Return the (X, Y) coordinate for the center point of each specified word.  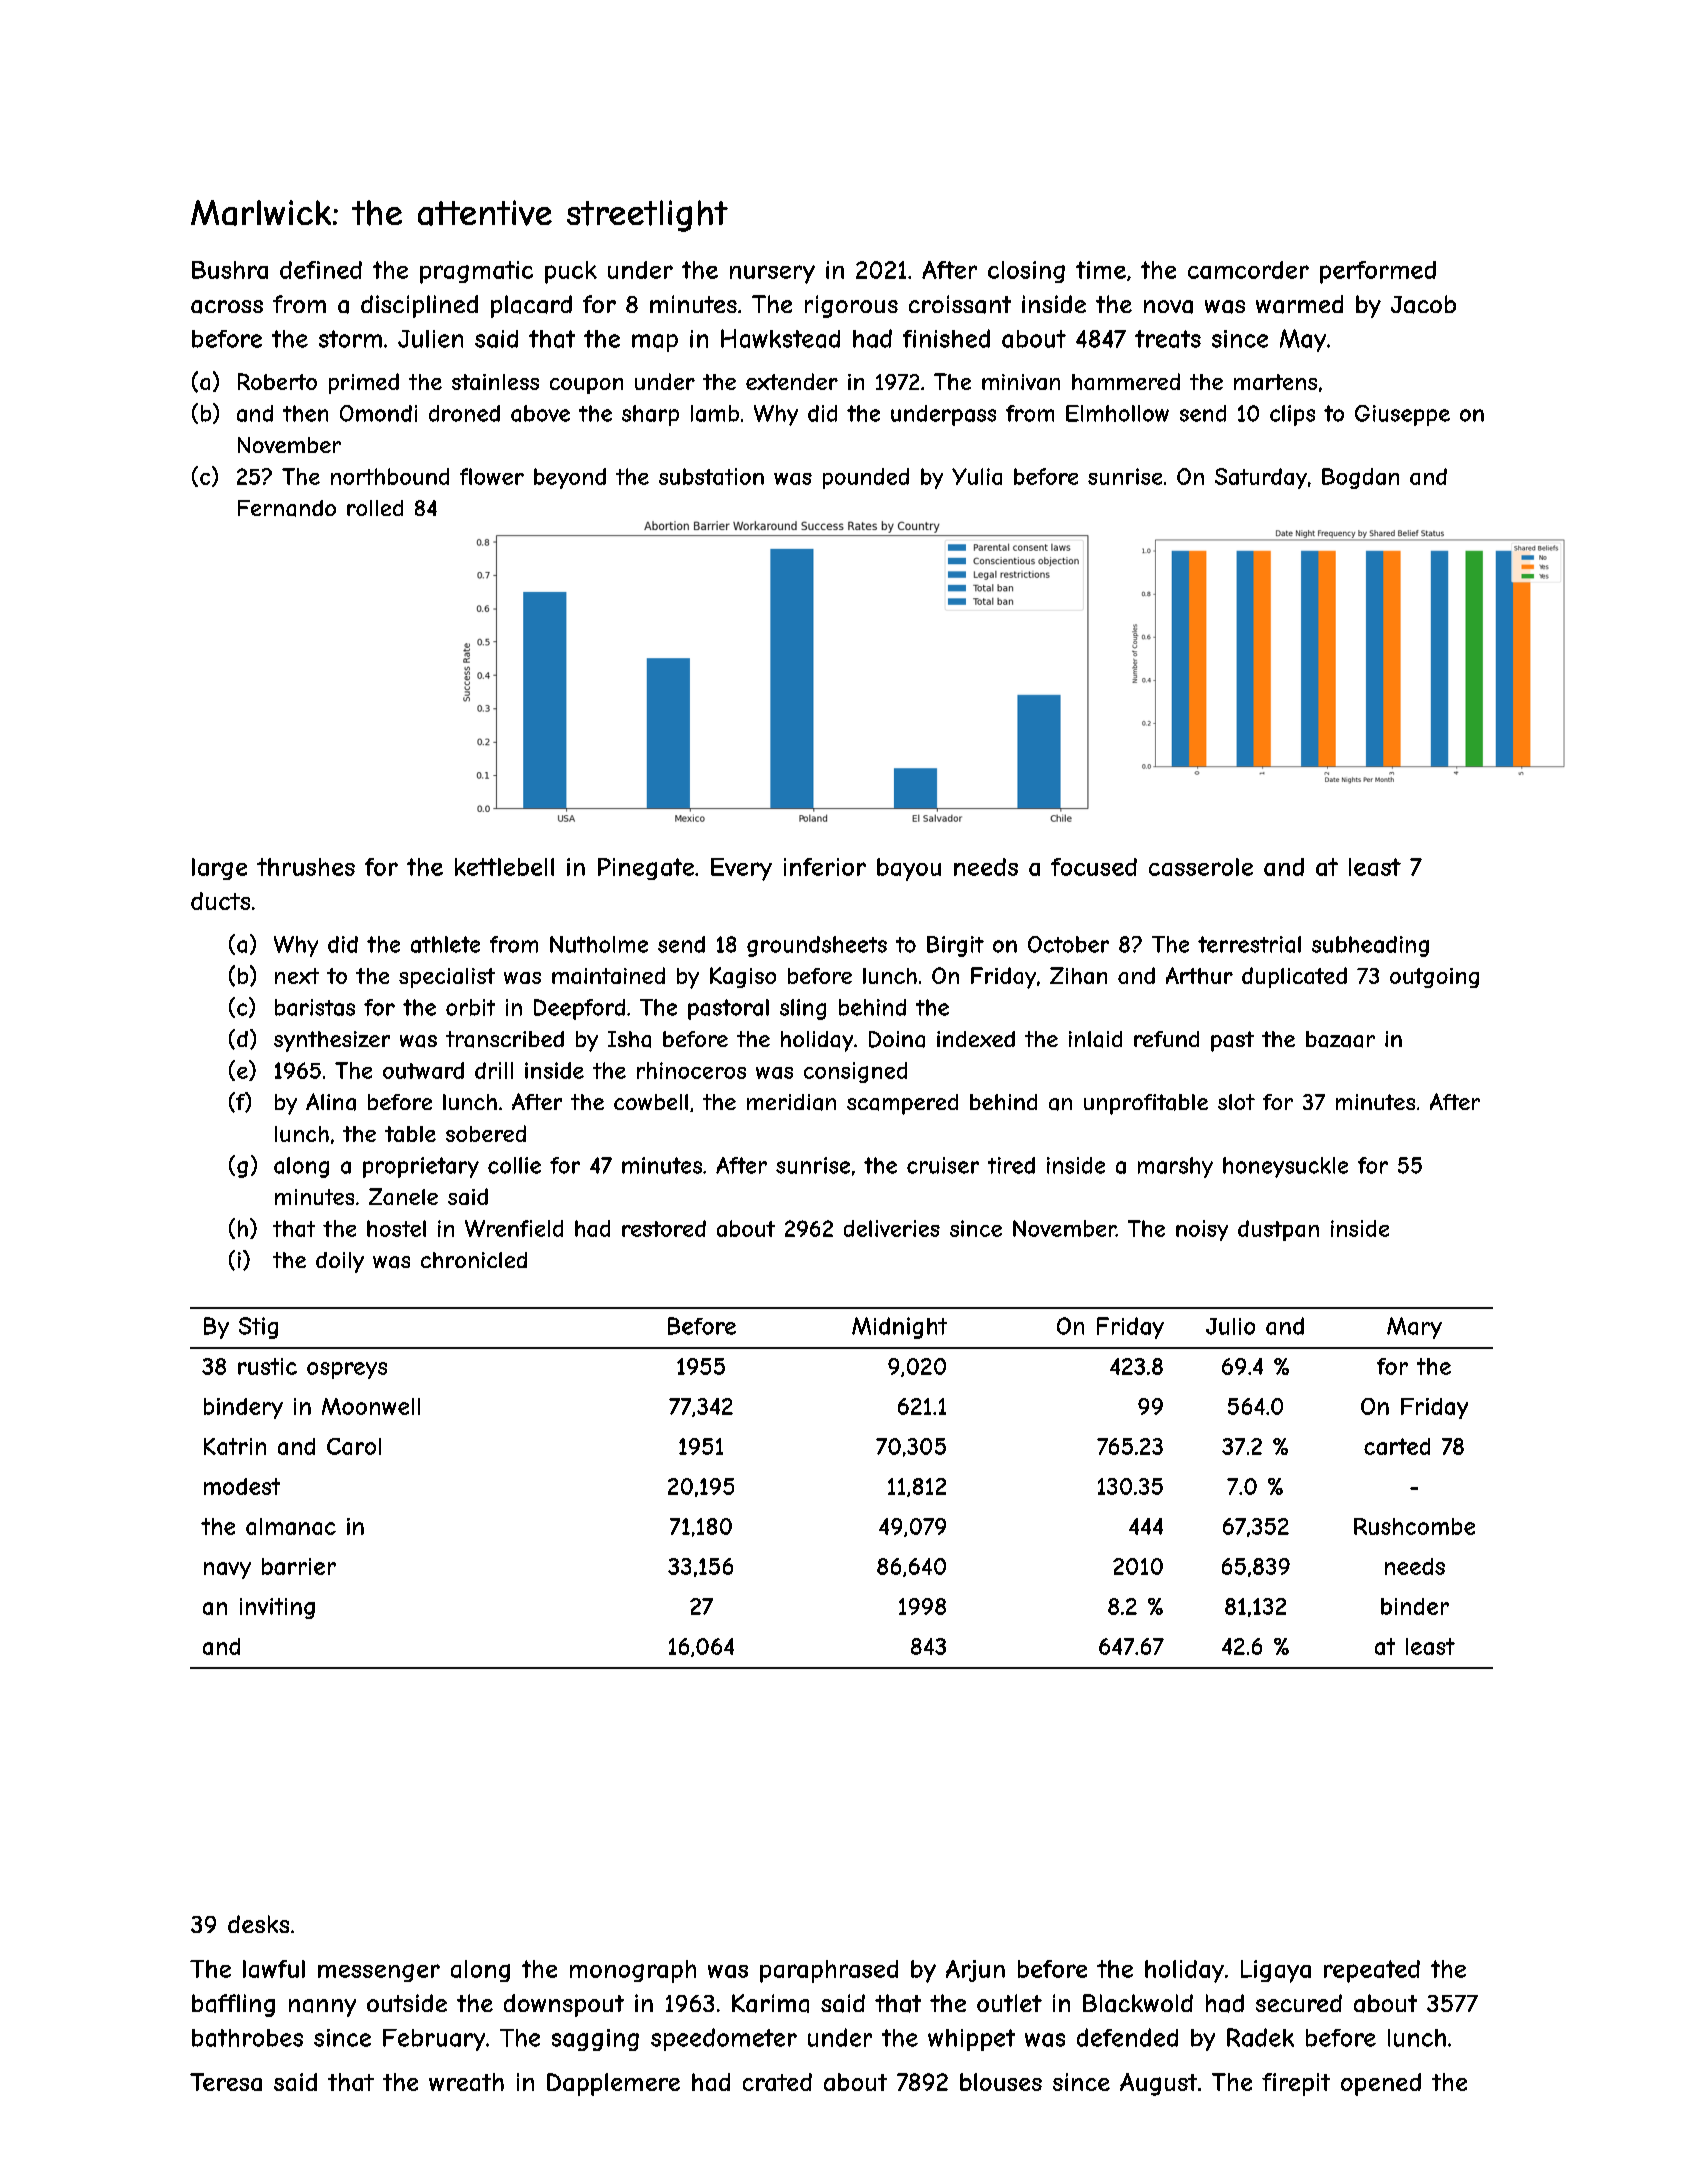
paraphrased (829, 1971)
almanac (291, 1526)
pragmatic (476, 272)
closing (1026, 272)
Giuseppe (1402, 415)
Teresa (226, 2082)
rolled (375, 508)
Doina (897, 1039)
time (1101, 270)
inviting (277, 1608)
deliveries (892, 1228)
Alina (331, 1102)
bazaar (1340, 1039)
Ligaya (1276, 1971)
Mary (1414, 1328)
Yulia (977, 476)
